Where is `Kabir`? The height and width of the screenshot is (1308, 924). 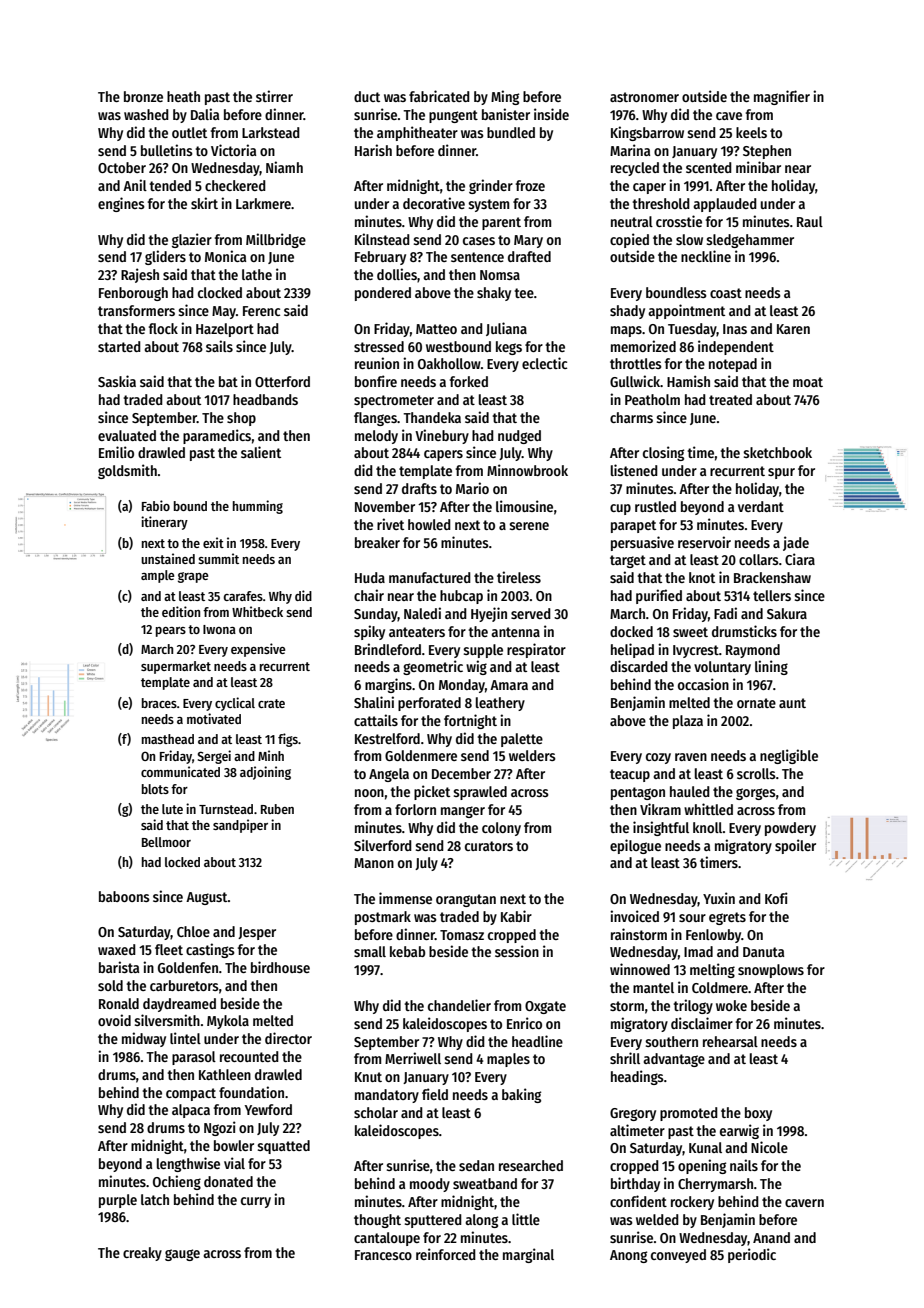 Kabir is located at coordinates (516, 916).
